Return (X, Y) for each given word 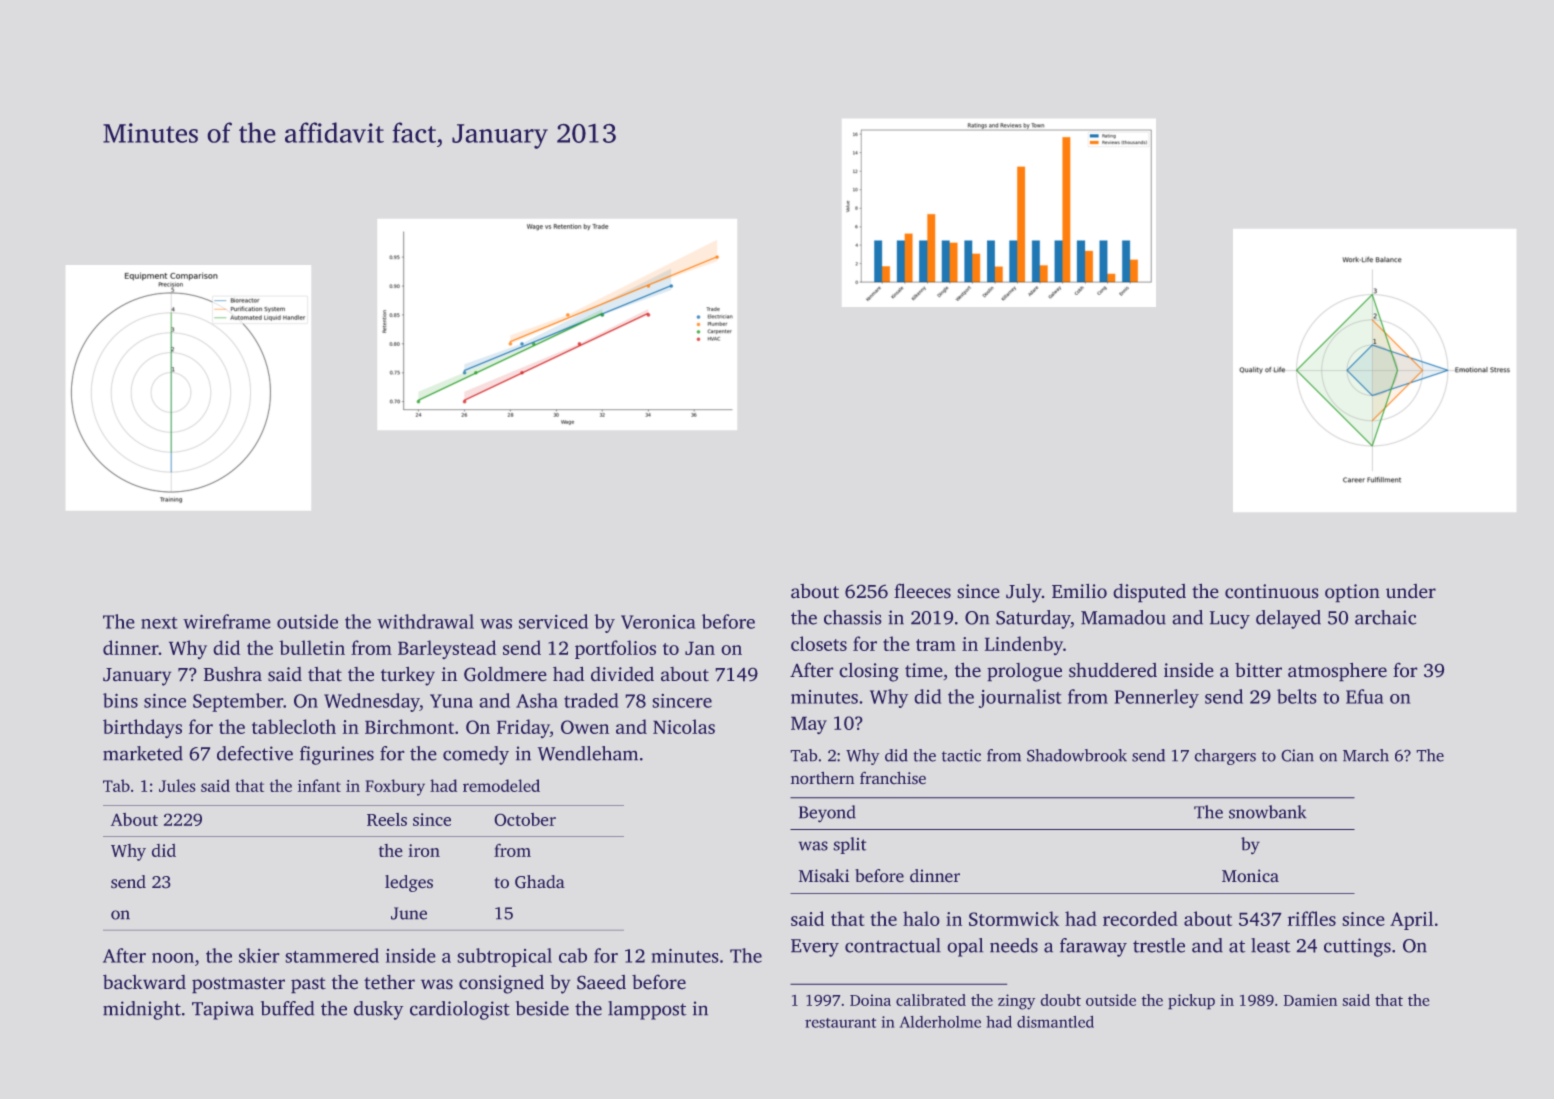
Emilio (1079, 591)
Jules (177, 785)
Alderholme (940, 1022)
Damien (1310, 1000)
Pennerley (1156, 698)
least (1271, 945)
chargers (1225, 757)
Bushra (233, 674)
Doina (870, 1000)
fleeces (922, 591)
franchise (893, 778)
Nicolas (684, 726)
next (159, 623)
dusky (378, 1010)
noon (173, 958)
